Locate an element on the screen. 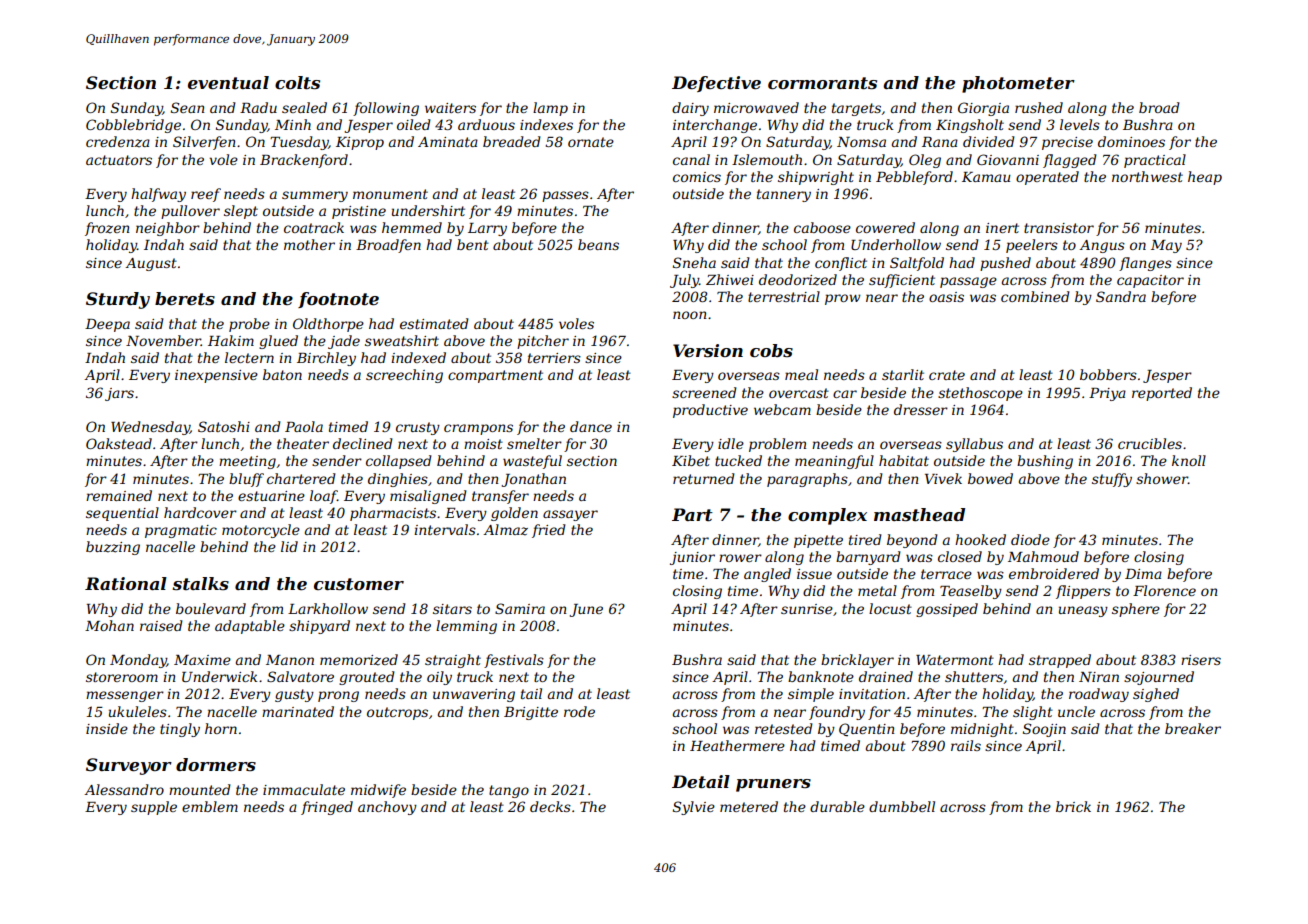 The width and height of the screenshot is (1308, 924). pharmacists is located at coordinates (393, 514).
